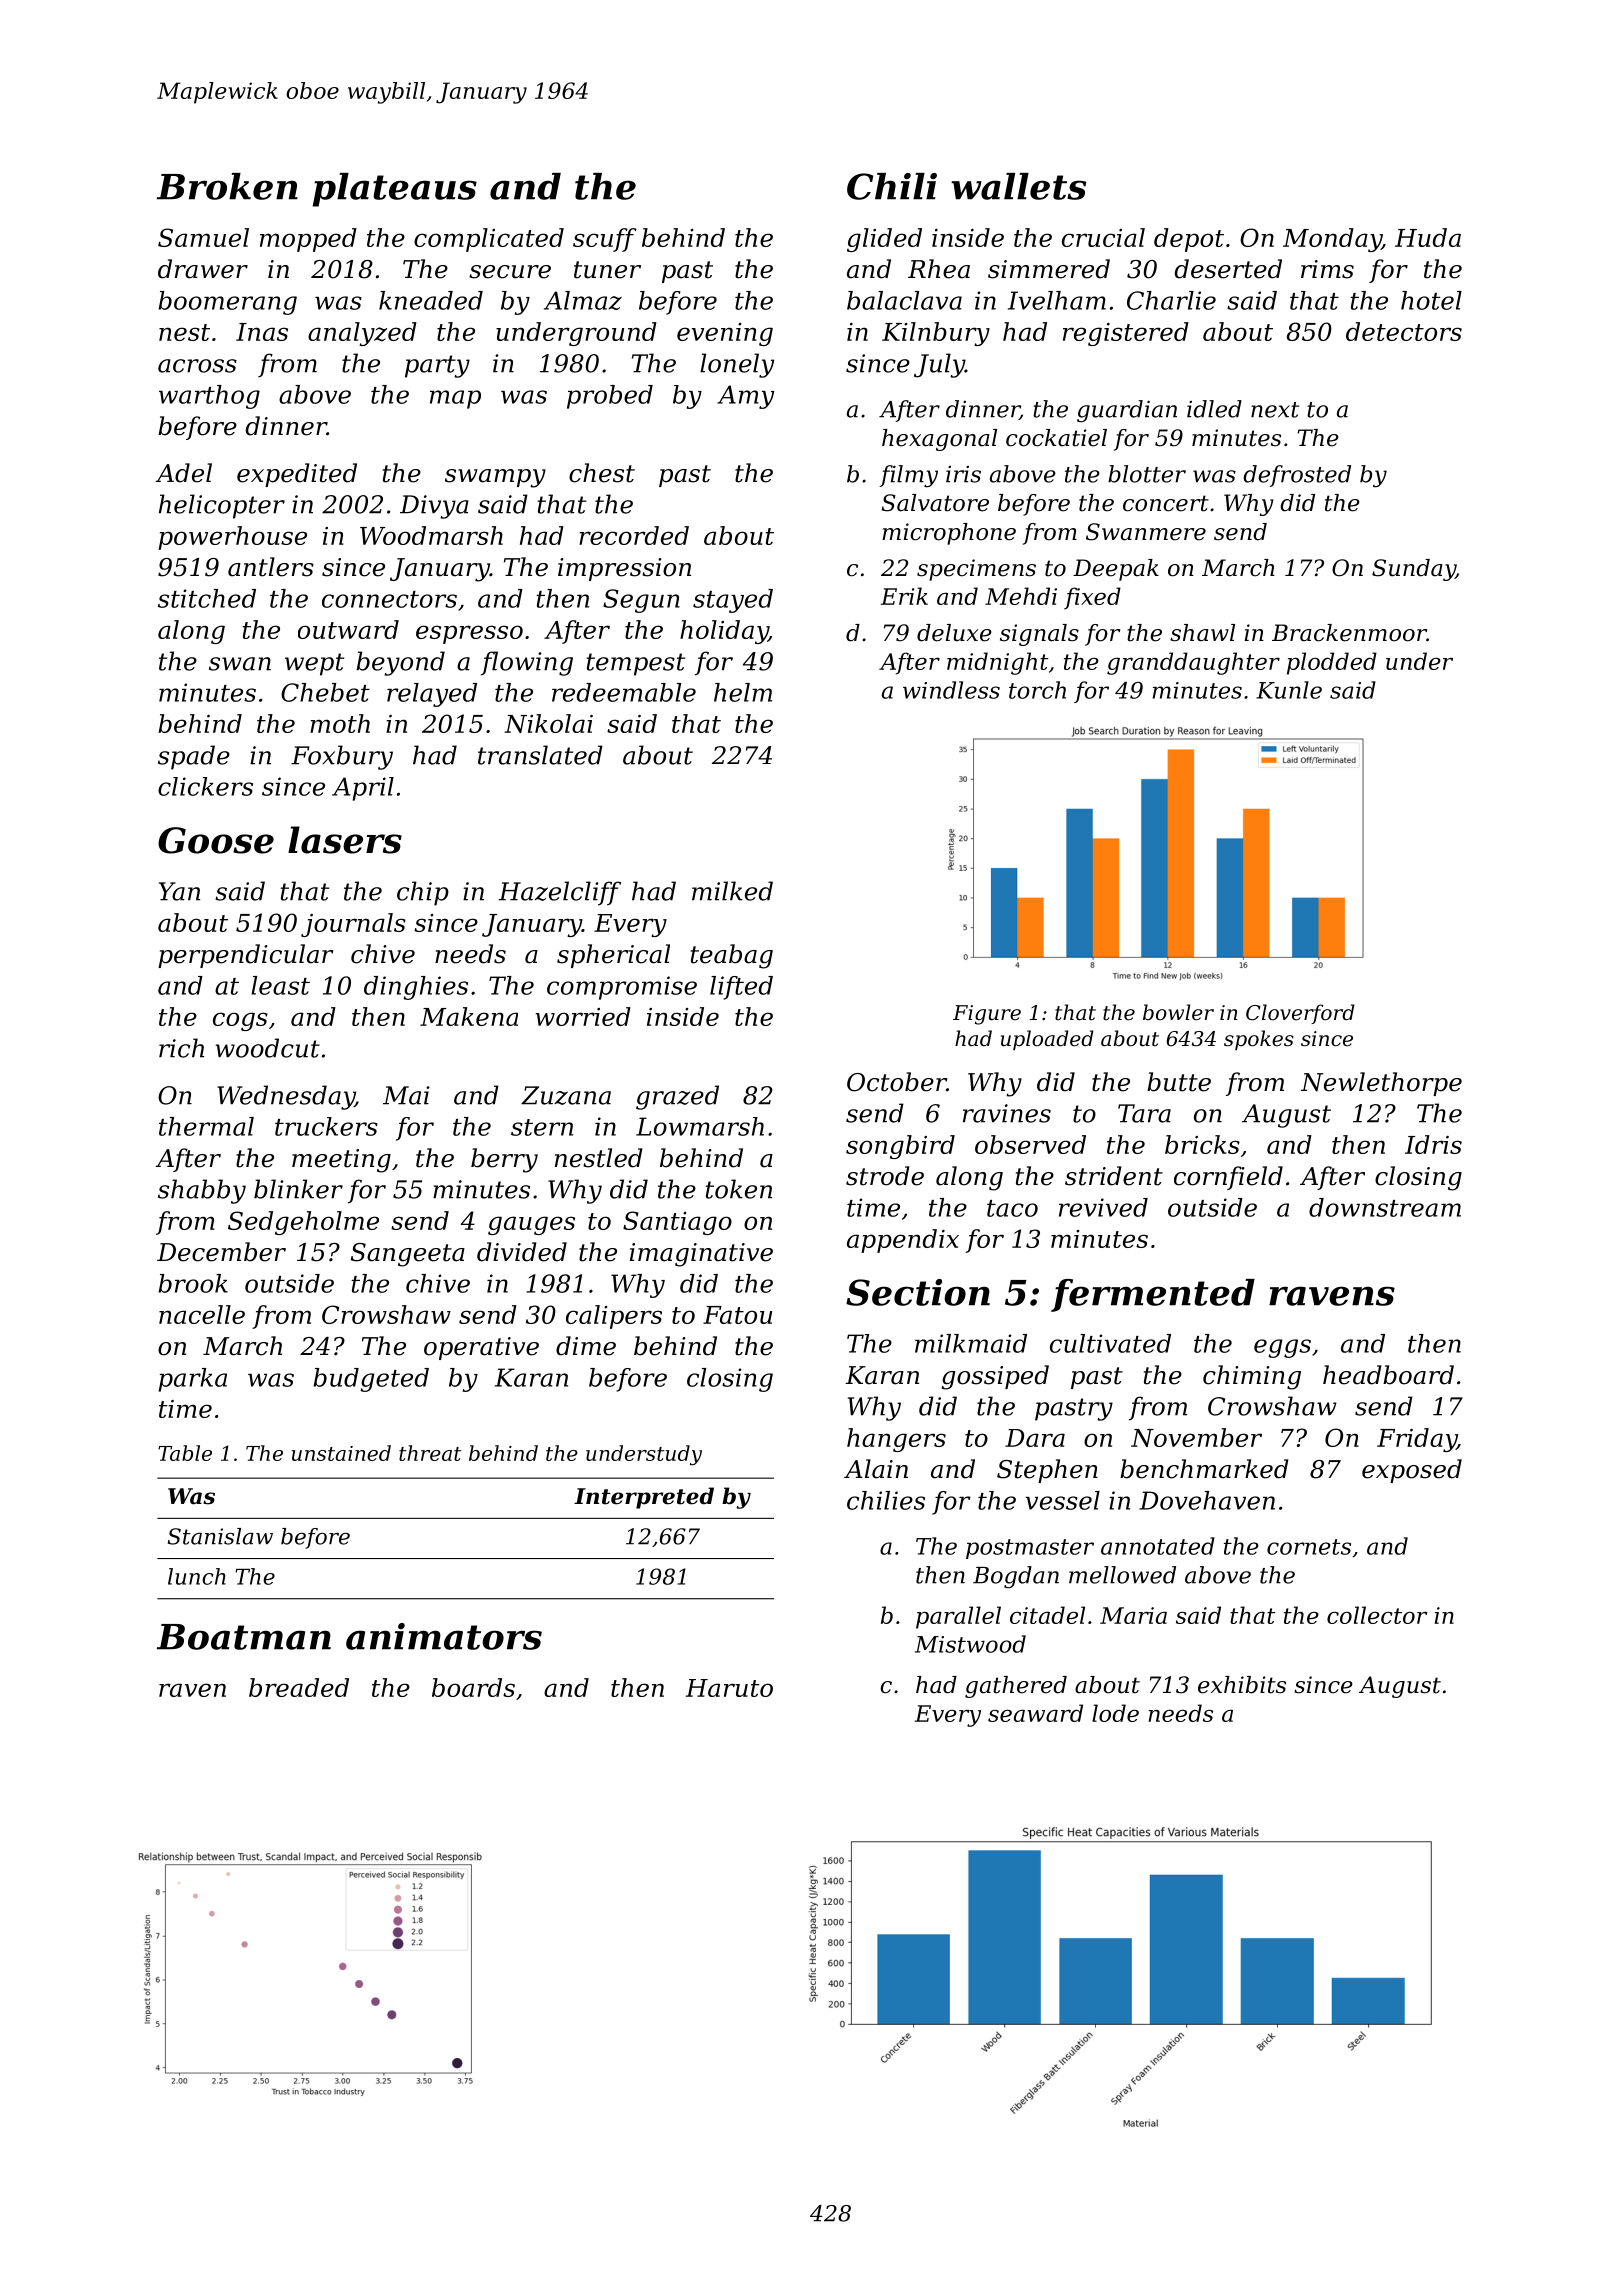  Describe the element at coordinates (227, 186) in the screenshot. I see `Broken` at that location.
